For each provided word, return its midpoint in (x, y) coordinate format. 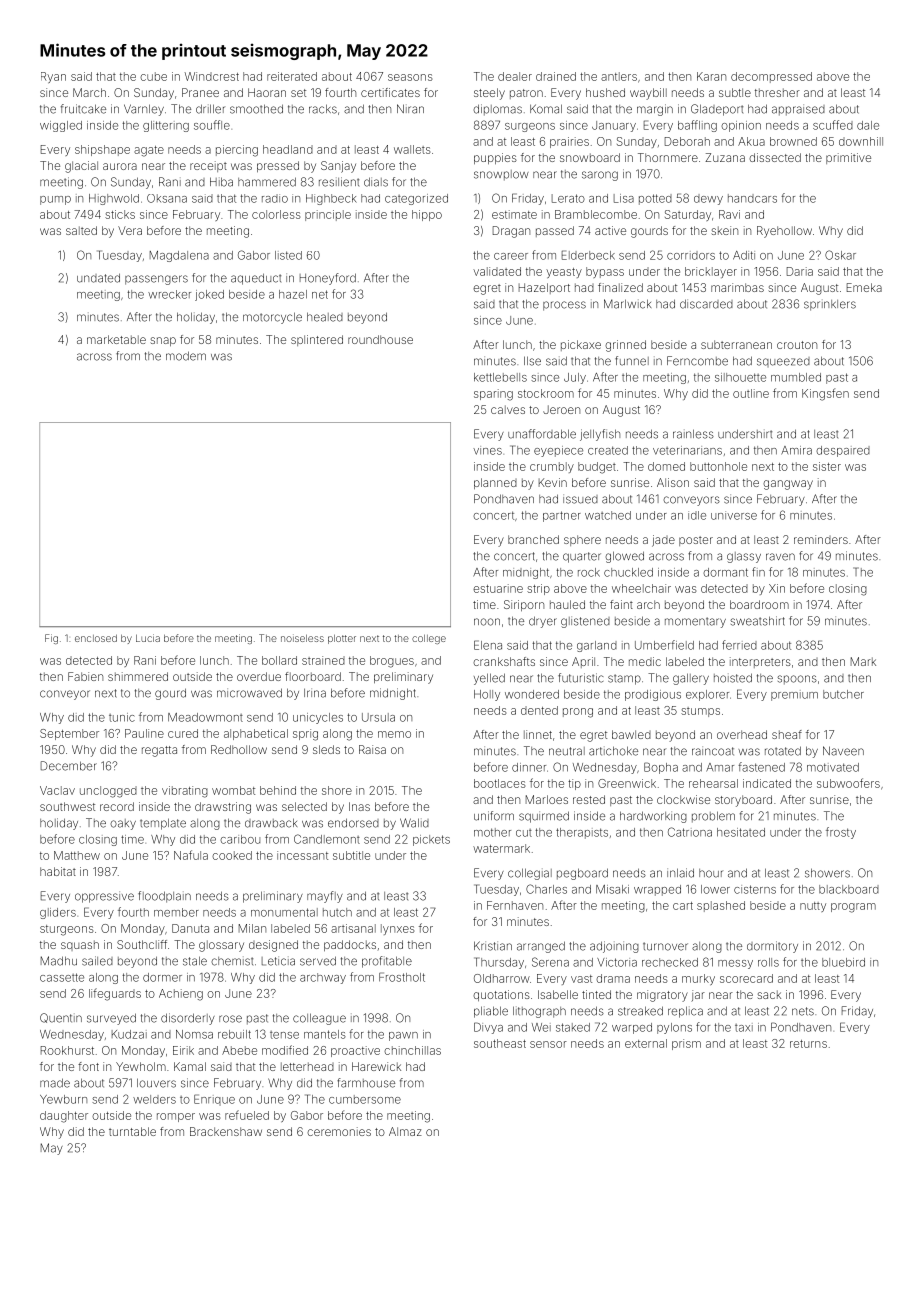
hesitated (741, 832)
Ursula (378, 717)
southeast (500, 1043)
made (55, 1083)
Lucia (148, 638)
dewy (708, 199)
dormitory (772, 947)
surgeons (530, 127)
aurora (120, 166)
